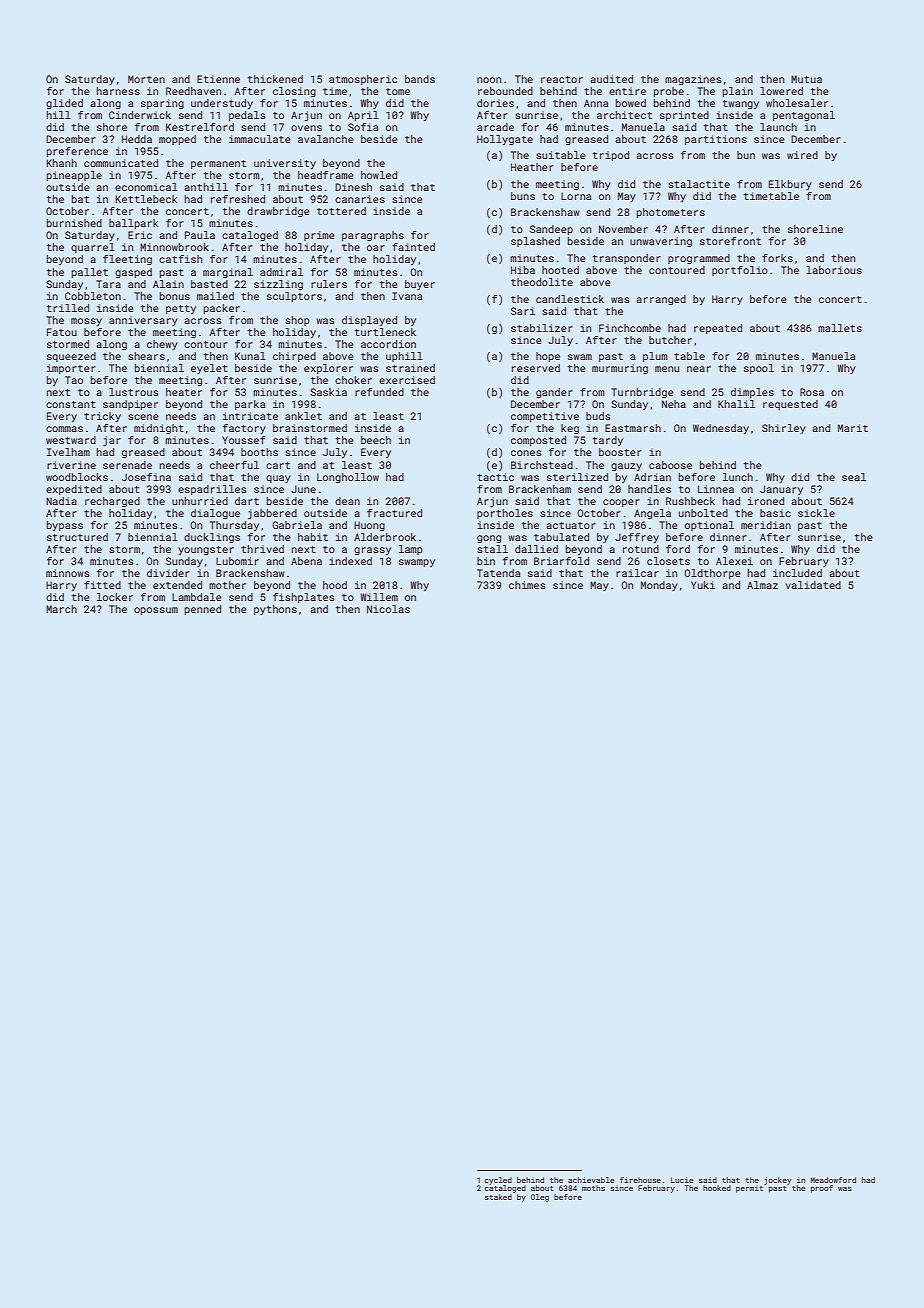 This screenshot has width=924, height=1308. Describe the element at coordinates (738, 92) in the screenshot. I see `plain` at that location.
